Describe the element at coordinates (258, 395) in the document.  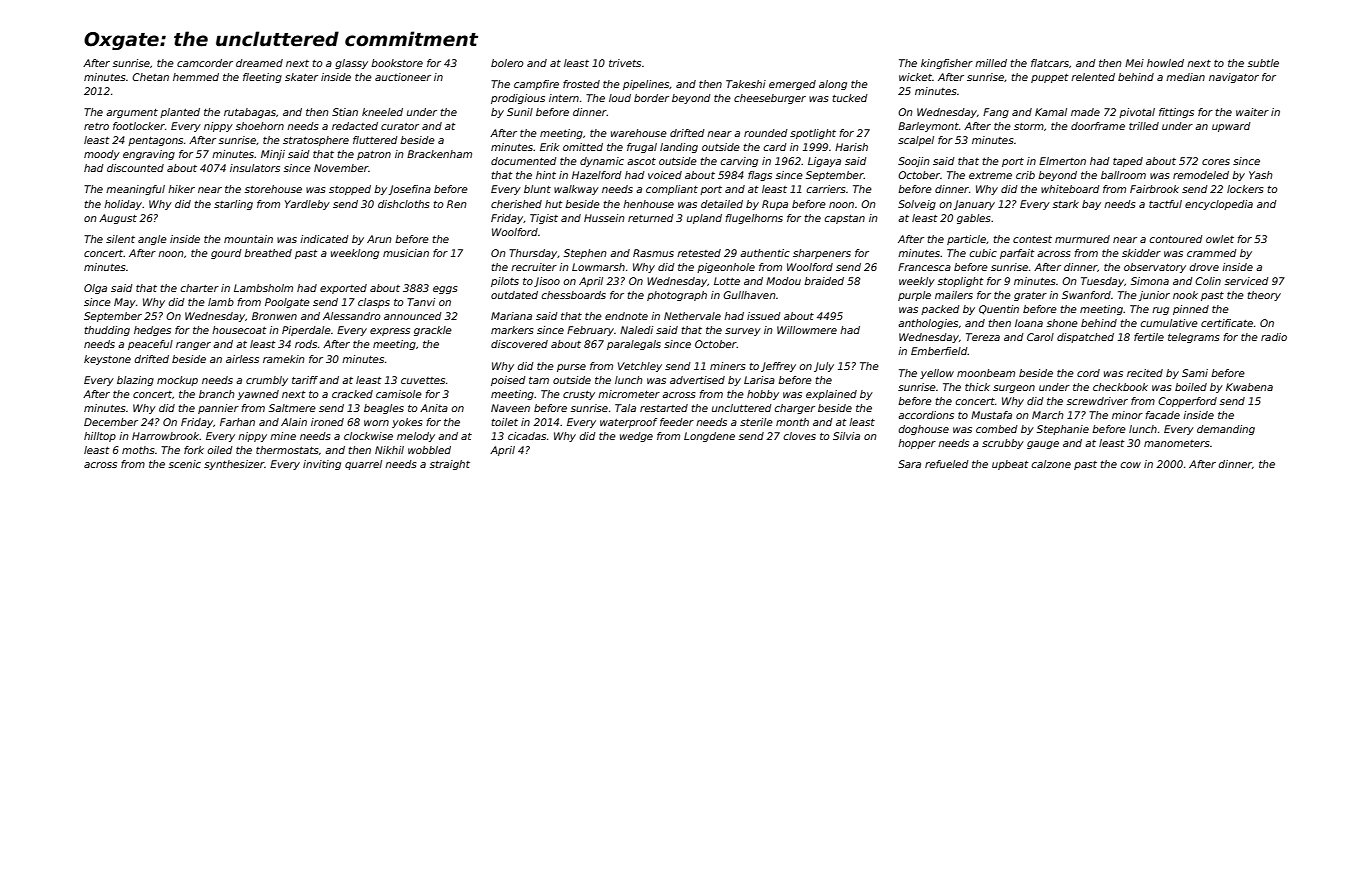
I see `yawned` at that location.
